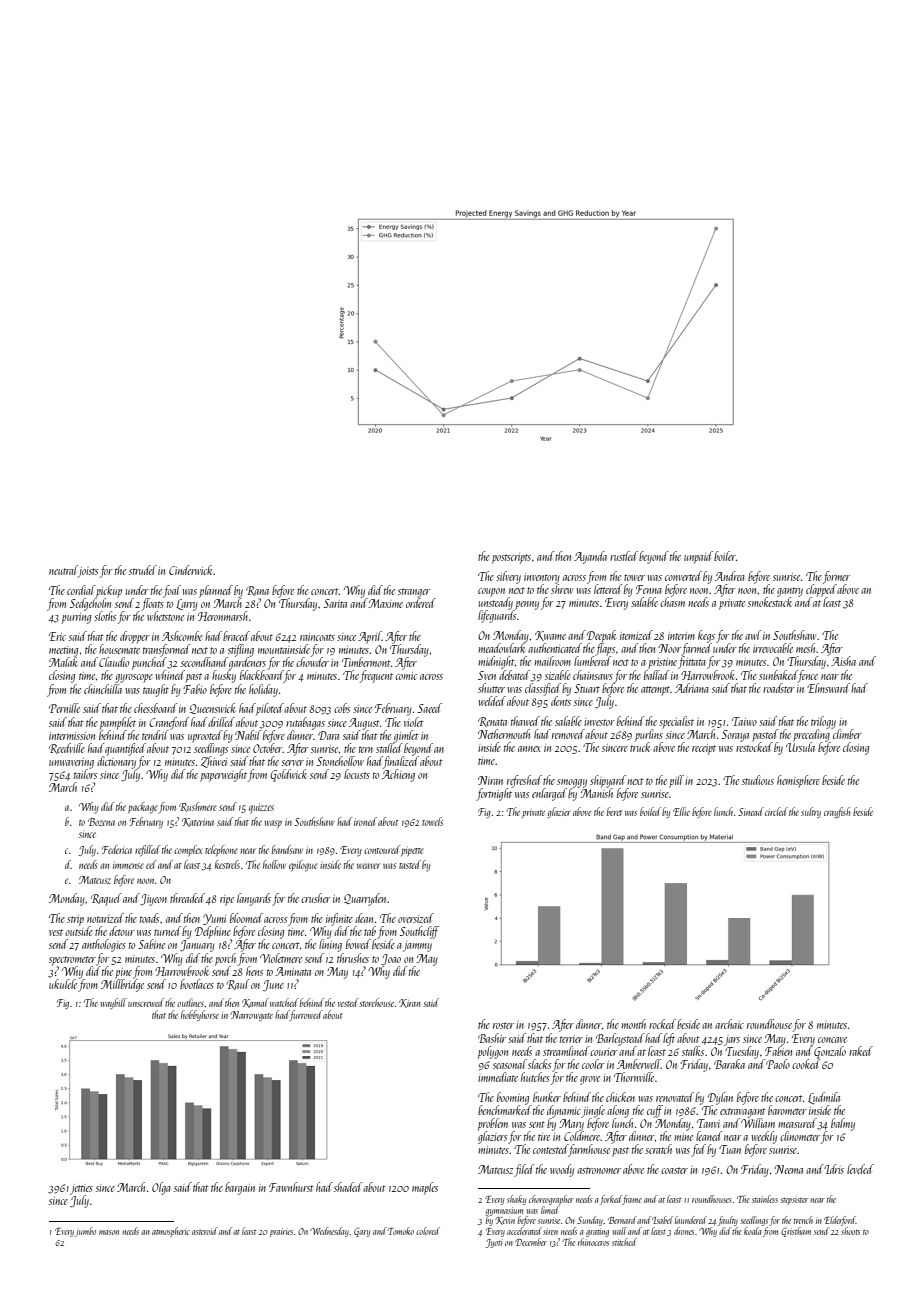  What do you see at coordinates (837, 812) in the screenshot?
I see `crayfish` at bounding box center [837, 812].
